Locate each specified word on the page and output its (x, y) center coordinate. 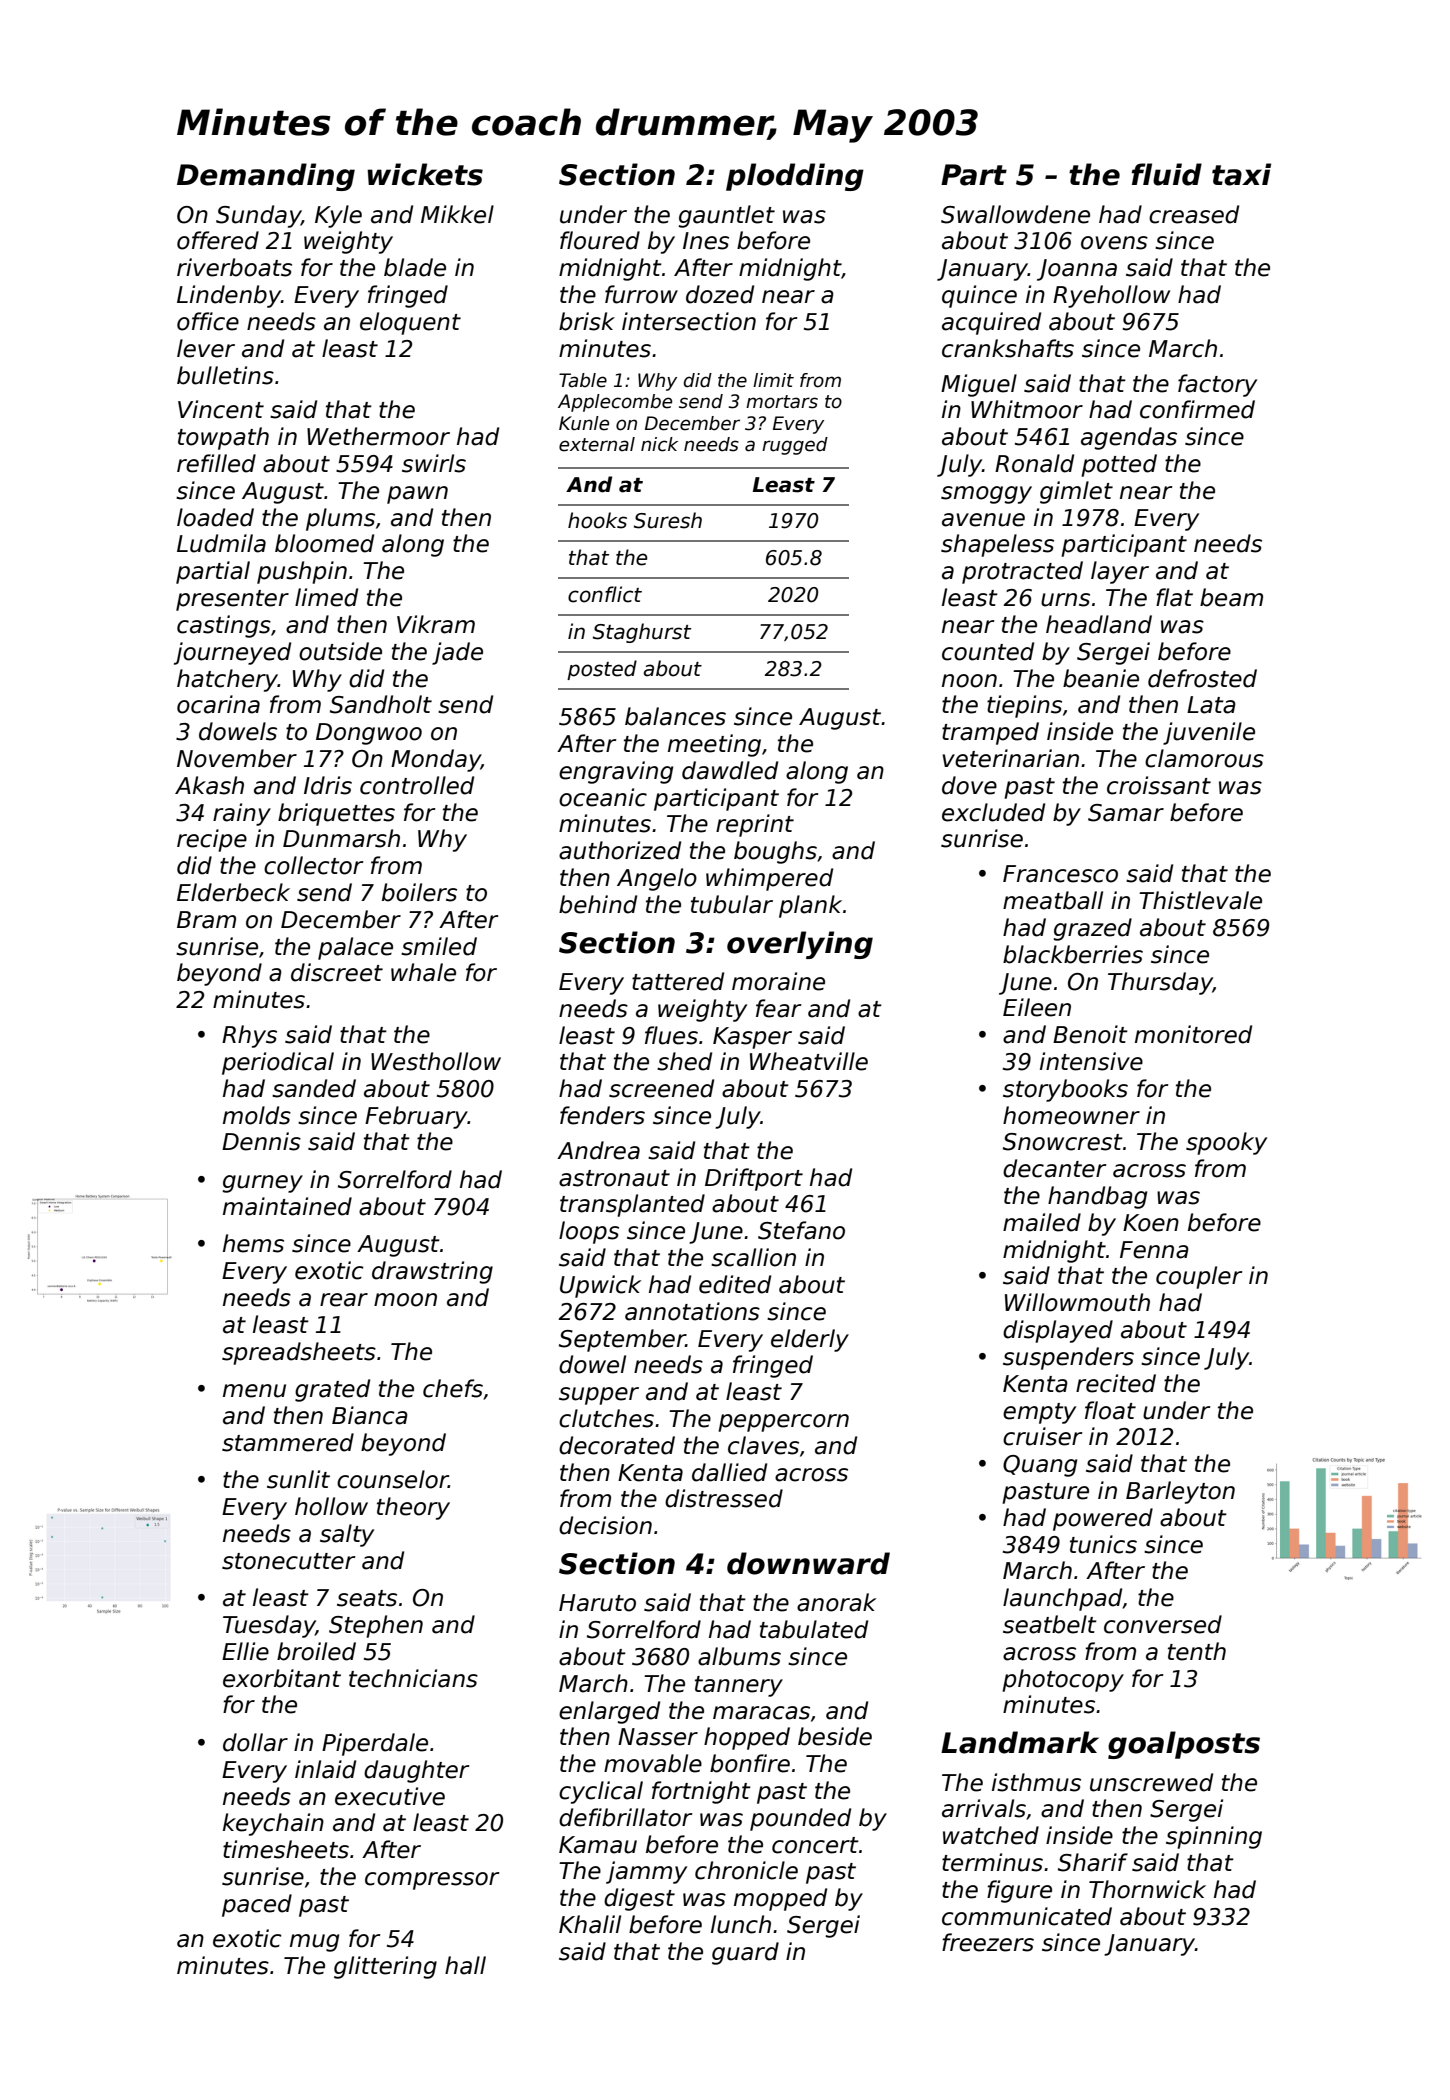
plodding (795, 177)
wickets (425, 174)
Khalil (590, 1924)
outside (340, 651)
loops (589, 1232)
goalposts (1184, 1745)
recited (1116, 1383)
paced (257, 1905)
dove (969, 785)
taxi (1241, 174)
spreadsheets (299, 1353)
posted (602, 670)
